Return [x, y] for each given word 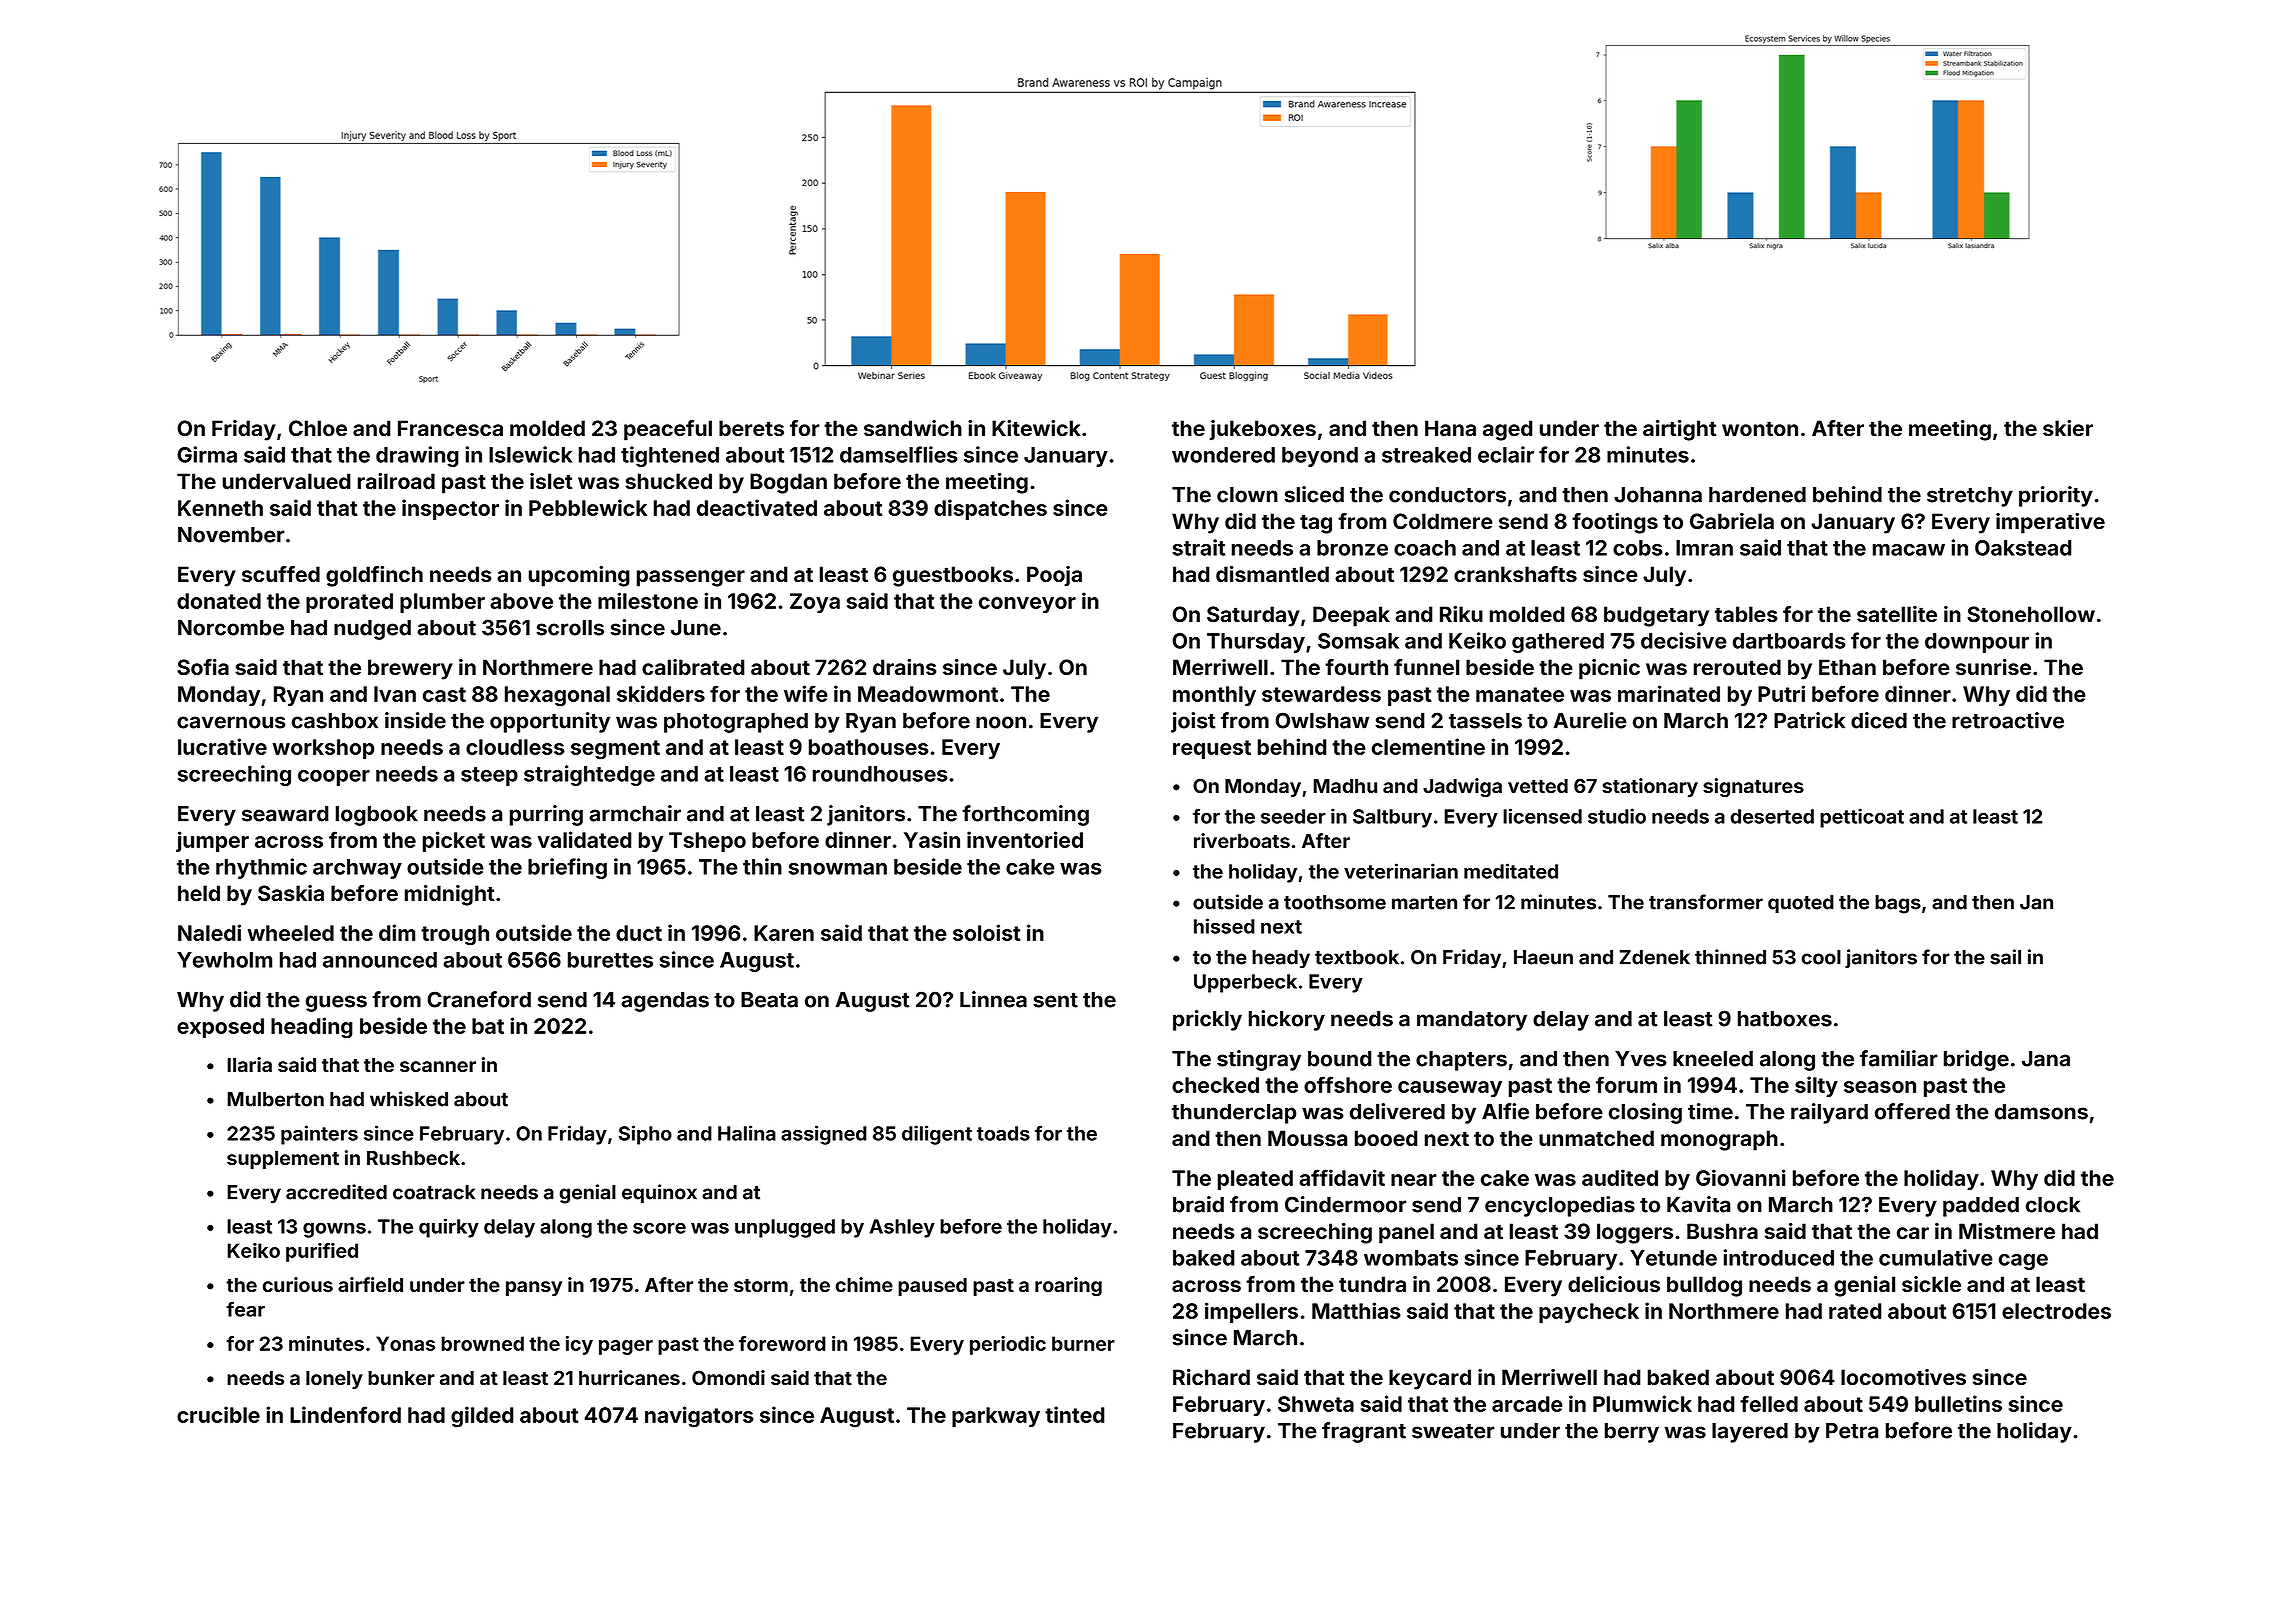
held [199, 893]
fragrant [1364, 1432]
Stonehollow [2031, 614]
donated [219, 601]
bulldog [1704, 1286]
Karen [784, 933]
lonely [334, 1380]
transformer [1706, 902]
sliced [1314, 494]
